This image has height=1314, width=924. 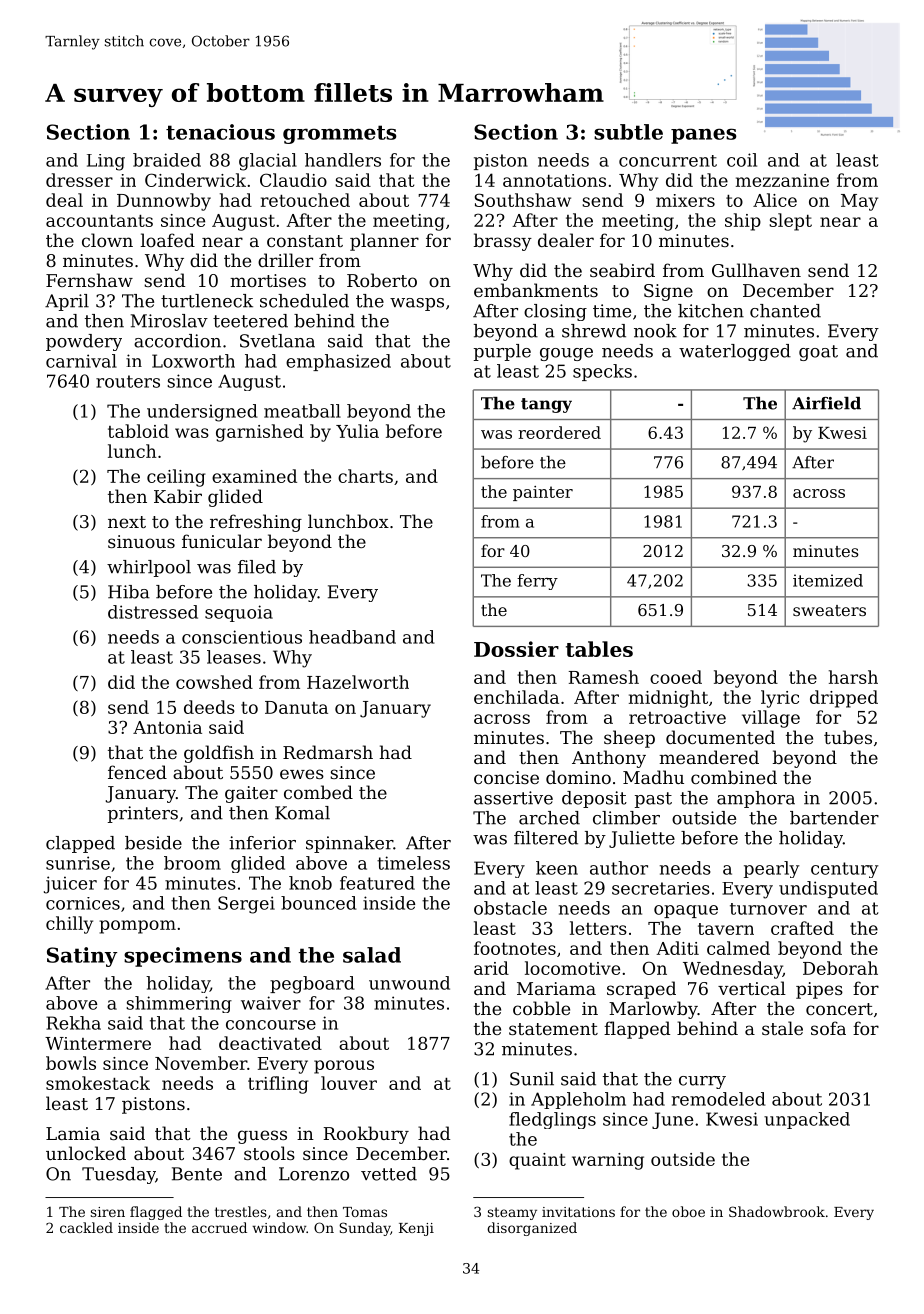 What do you see at coordinates (756, 270) in the image?
I see `Gullhaven` at bounding box center [756, 270].
